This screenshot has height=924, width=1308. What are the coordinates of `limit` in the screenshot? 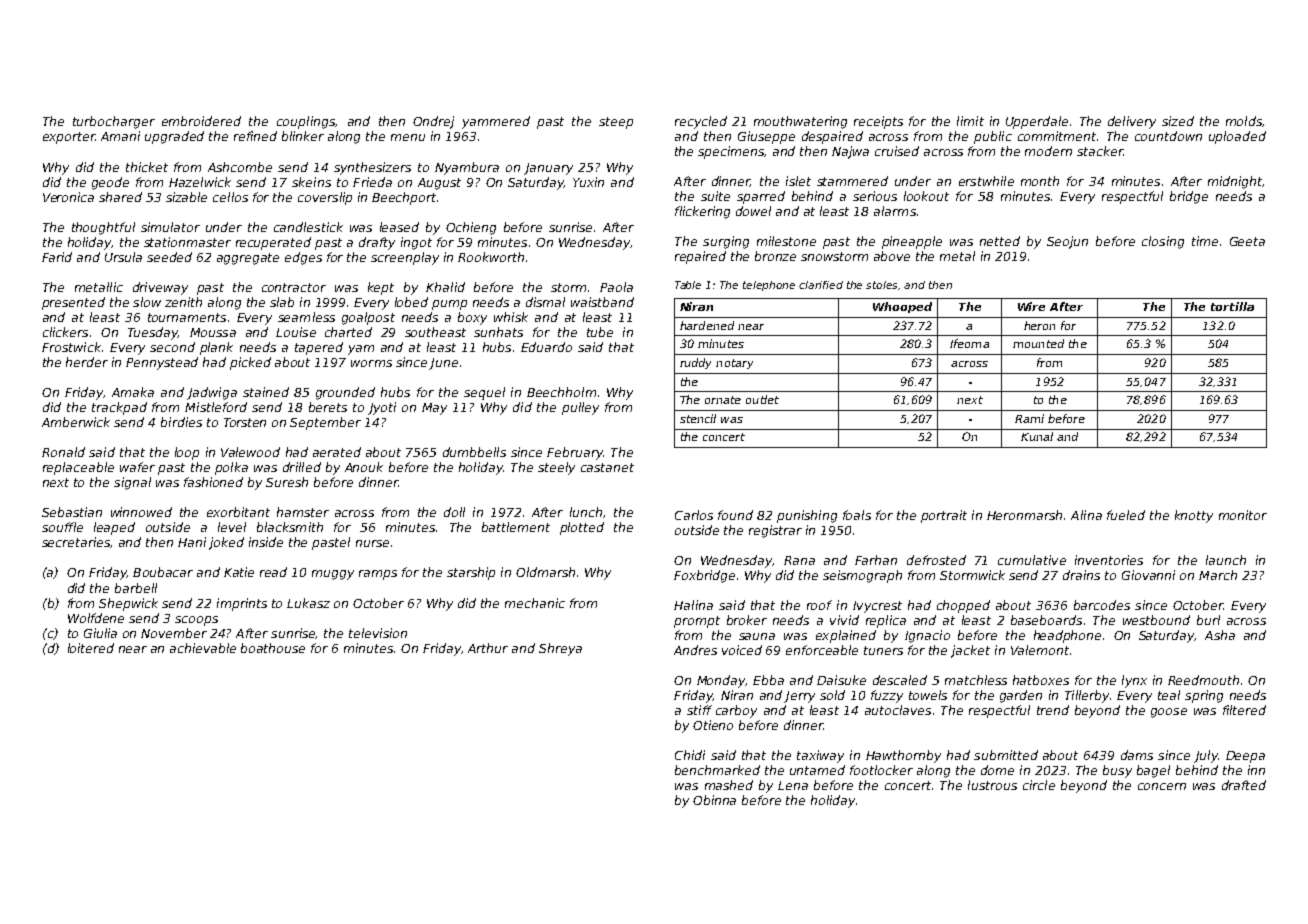 It's located at (970, 121).
